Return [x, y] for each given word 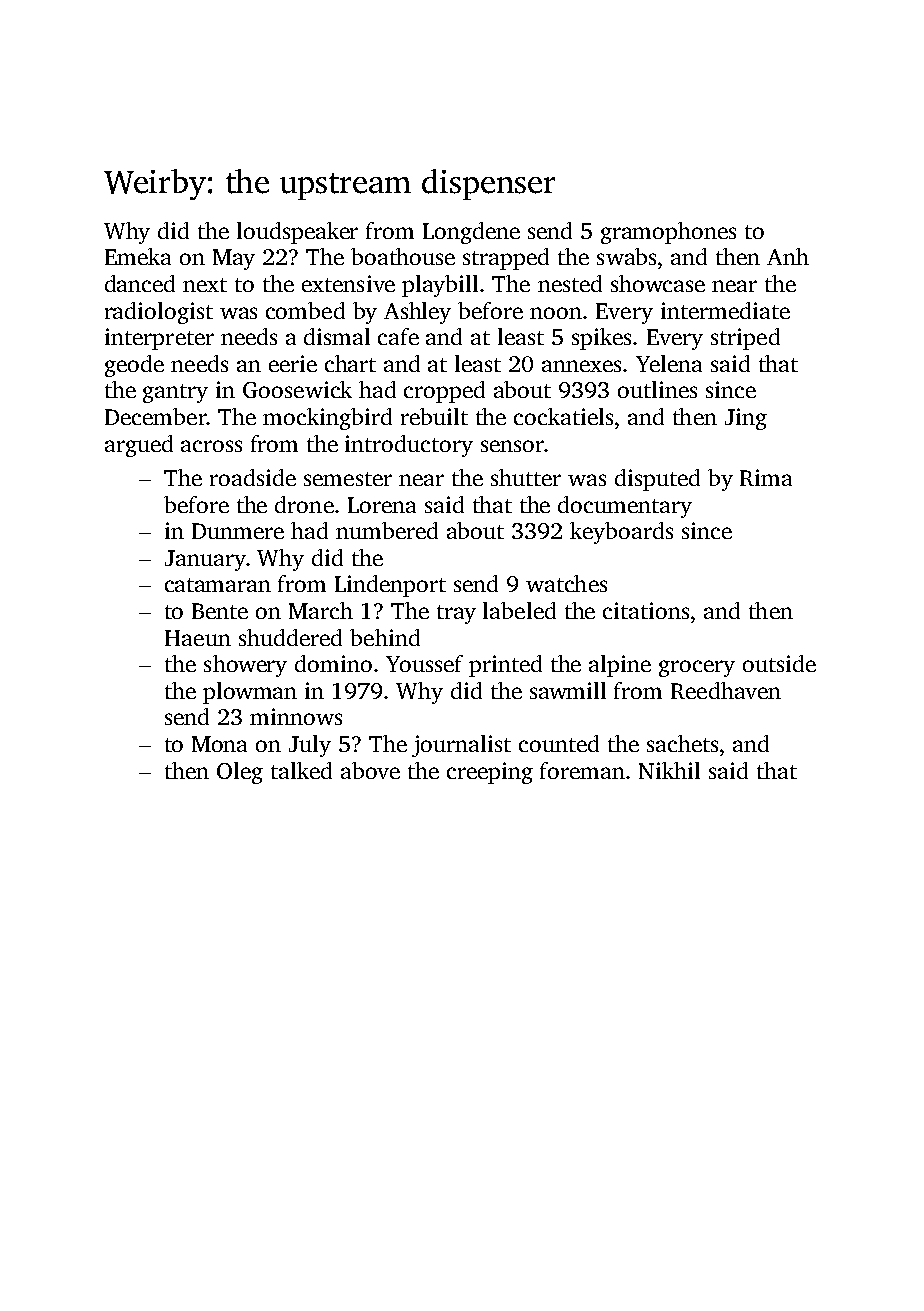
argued [139, 446]
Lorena [382, 505]
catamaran [218, 585]
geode [134, 366]
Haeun [198, 638]
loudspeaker [297, 233]
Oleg [240, 773]
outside [779, 663]
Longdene [471, 233]
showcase [658, 283]
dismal [337, 336]
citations [646, 610]
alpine [620, 666]
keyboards [621, 533]
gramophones [668, 233]
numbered [387, 530]
